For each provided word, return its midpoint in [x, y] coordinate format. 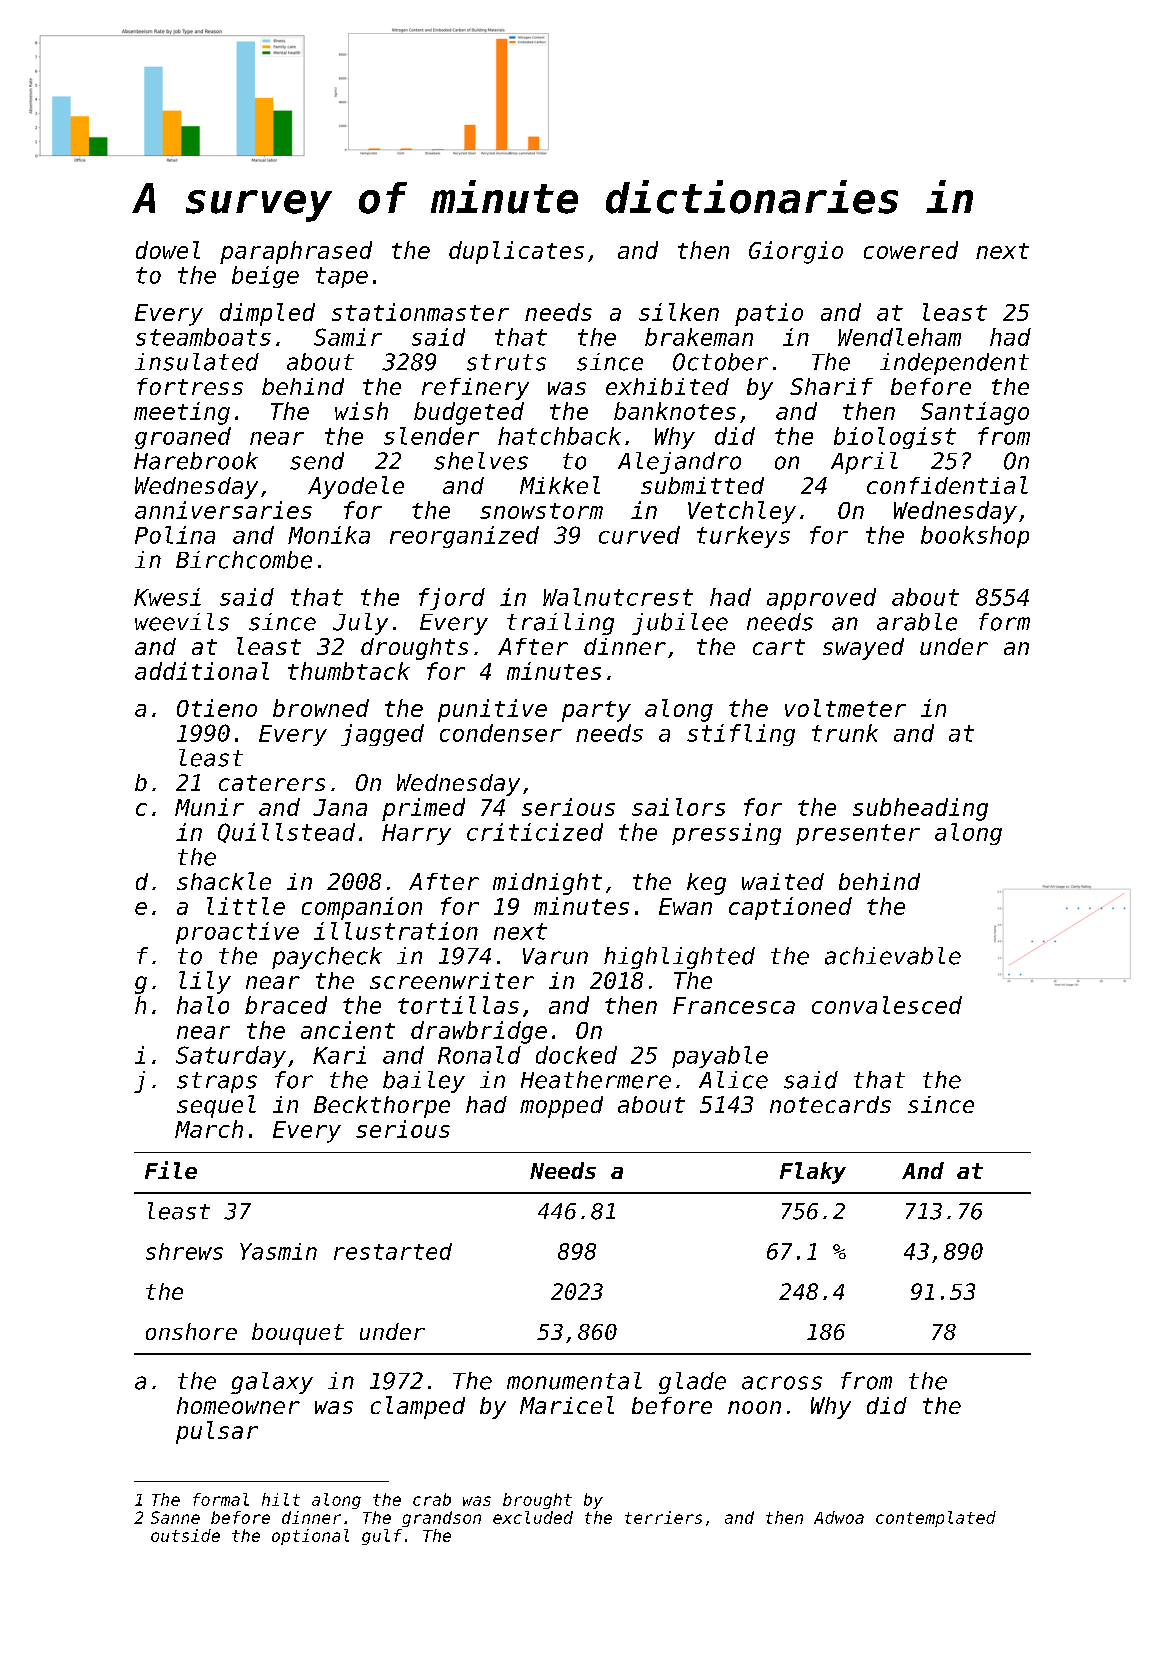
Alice [733, 1080]
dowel [168, 250]
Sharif [831, 386]
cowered [911, 250]
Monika [329, 535]
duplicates [516, 252]
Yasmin [278, 1251]
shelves [481, 461]
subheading [920, 809]
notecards [830, 1104]
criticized [535, 832]
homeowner [238, 1405]
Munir [209, 807]
